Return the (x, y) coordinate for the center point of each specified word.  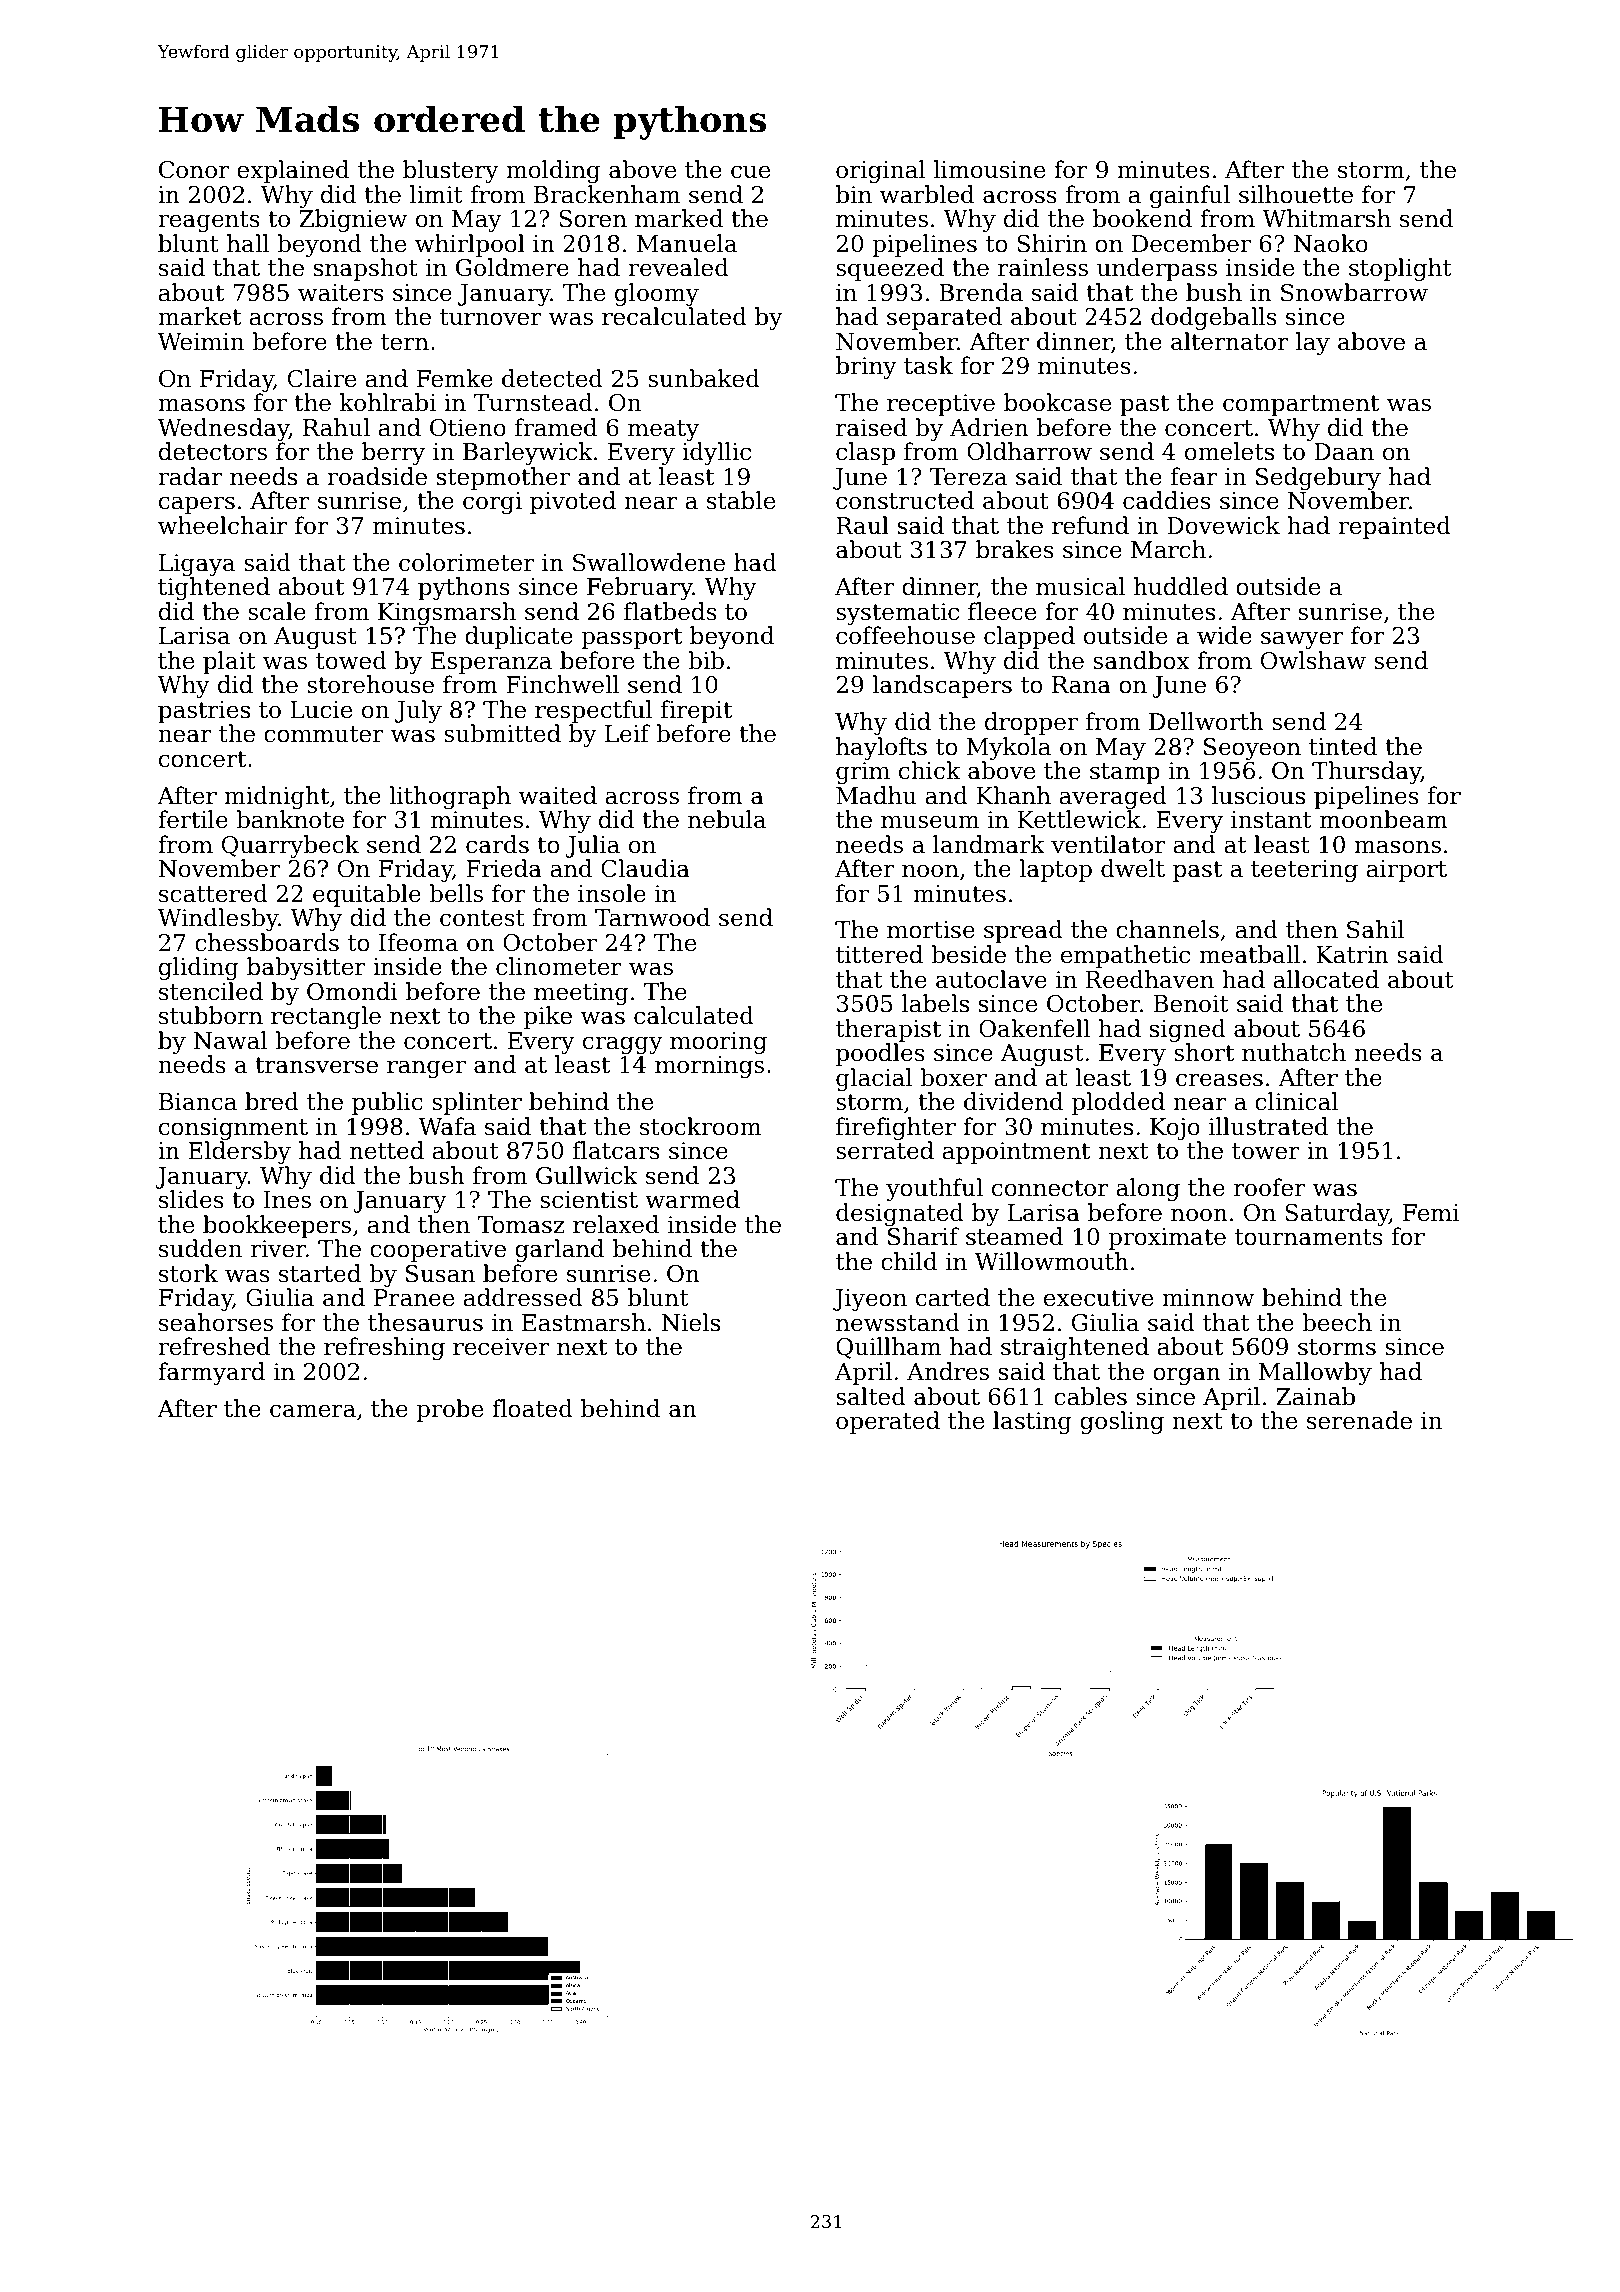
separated (944, 318)
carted (953, 1297)
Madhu (876, 795)
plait (229, 662)
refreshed (214, 1346)
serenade (1359, 1420)
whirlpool (470, 245)
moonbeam (1384, 819)
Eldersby (239, 1152)
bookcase (1057, 402)
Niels (691, 1322)
